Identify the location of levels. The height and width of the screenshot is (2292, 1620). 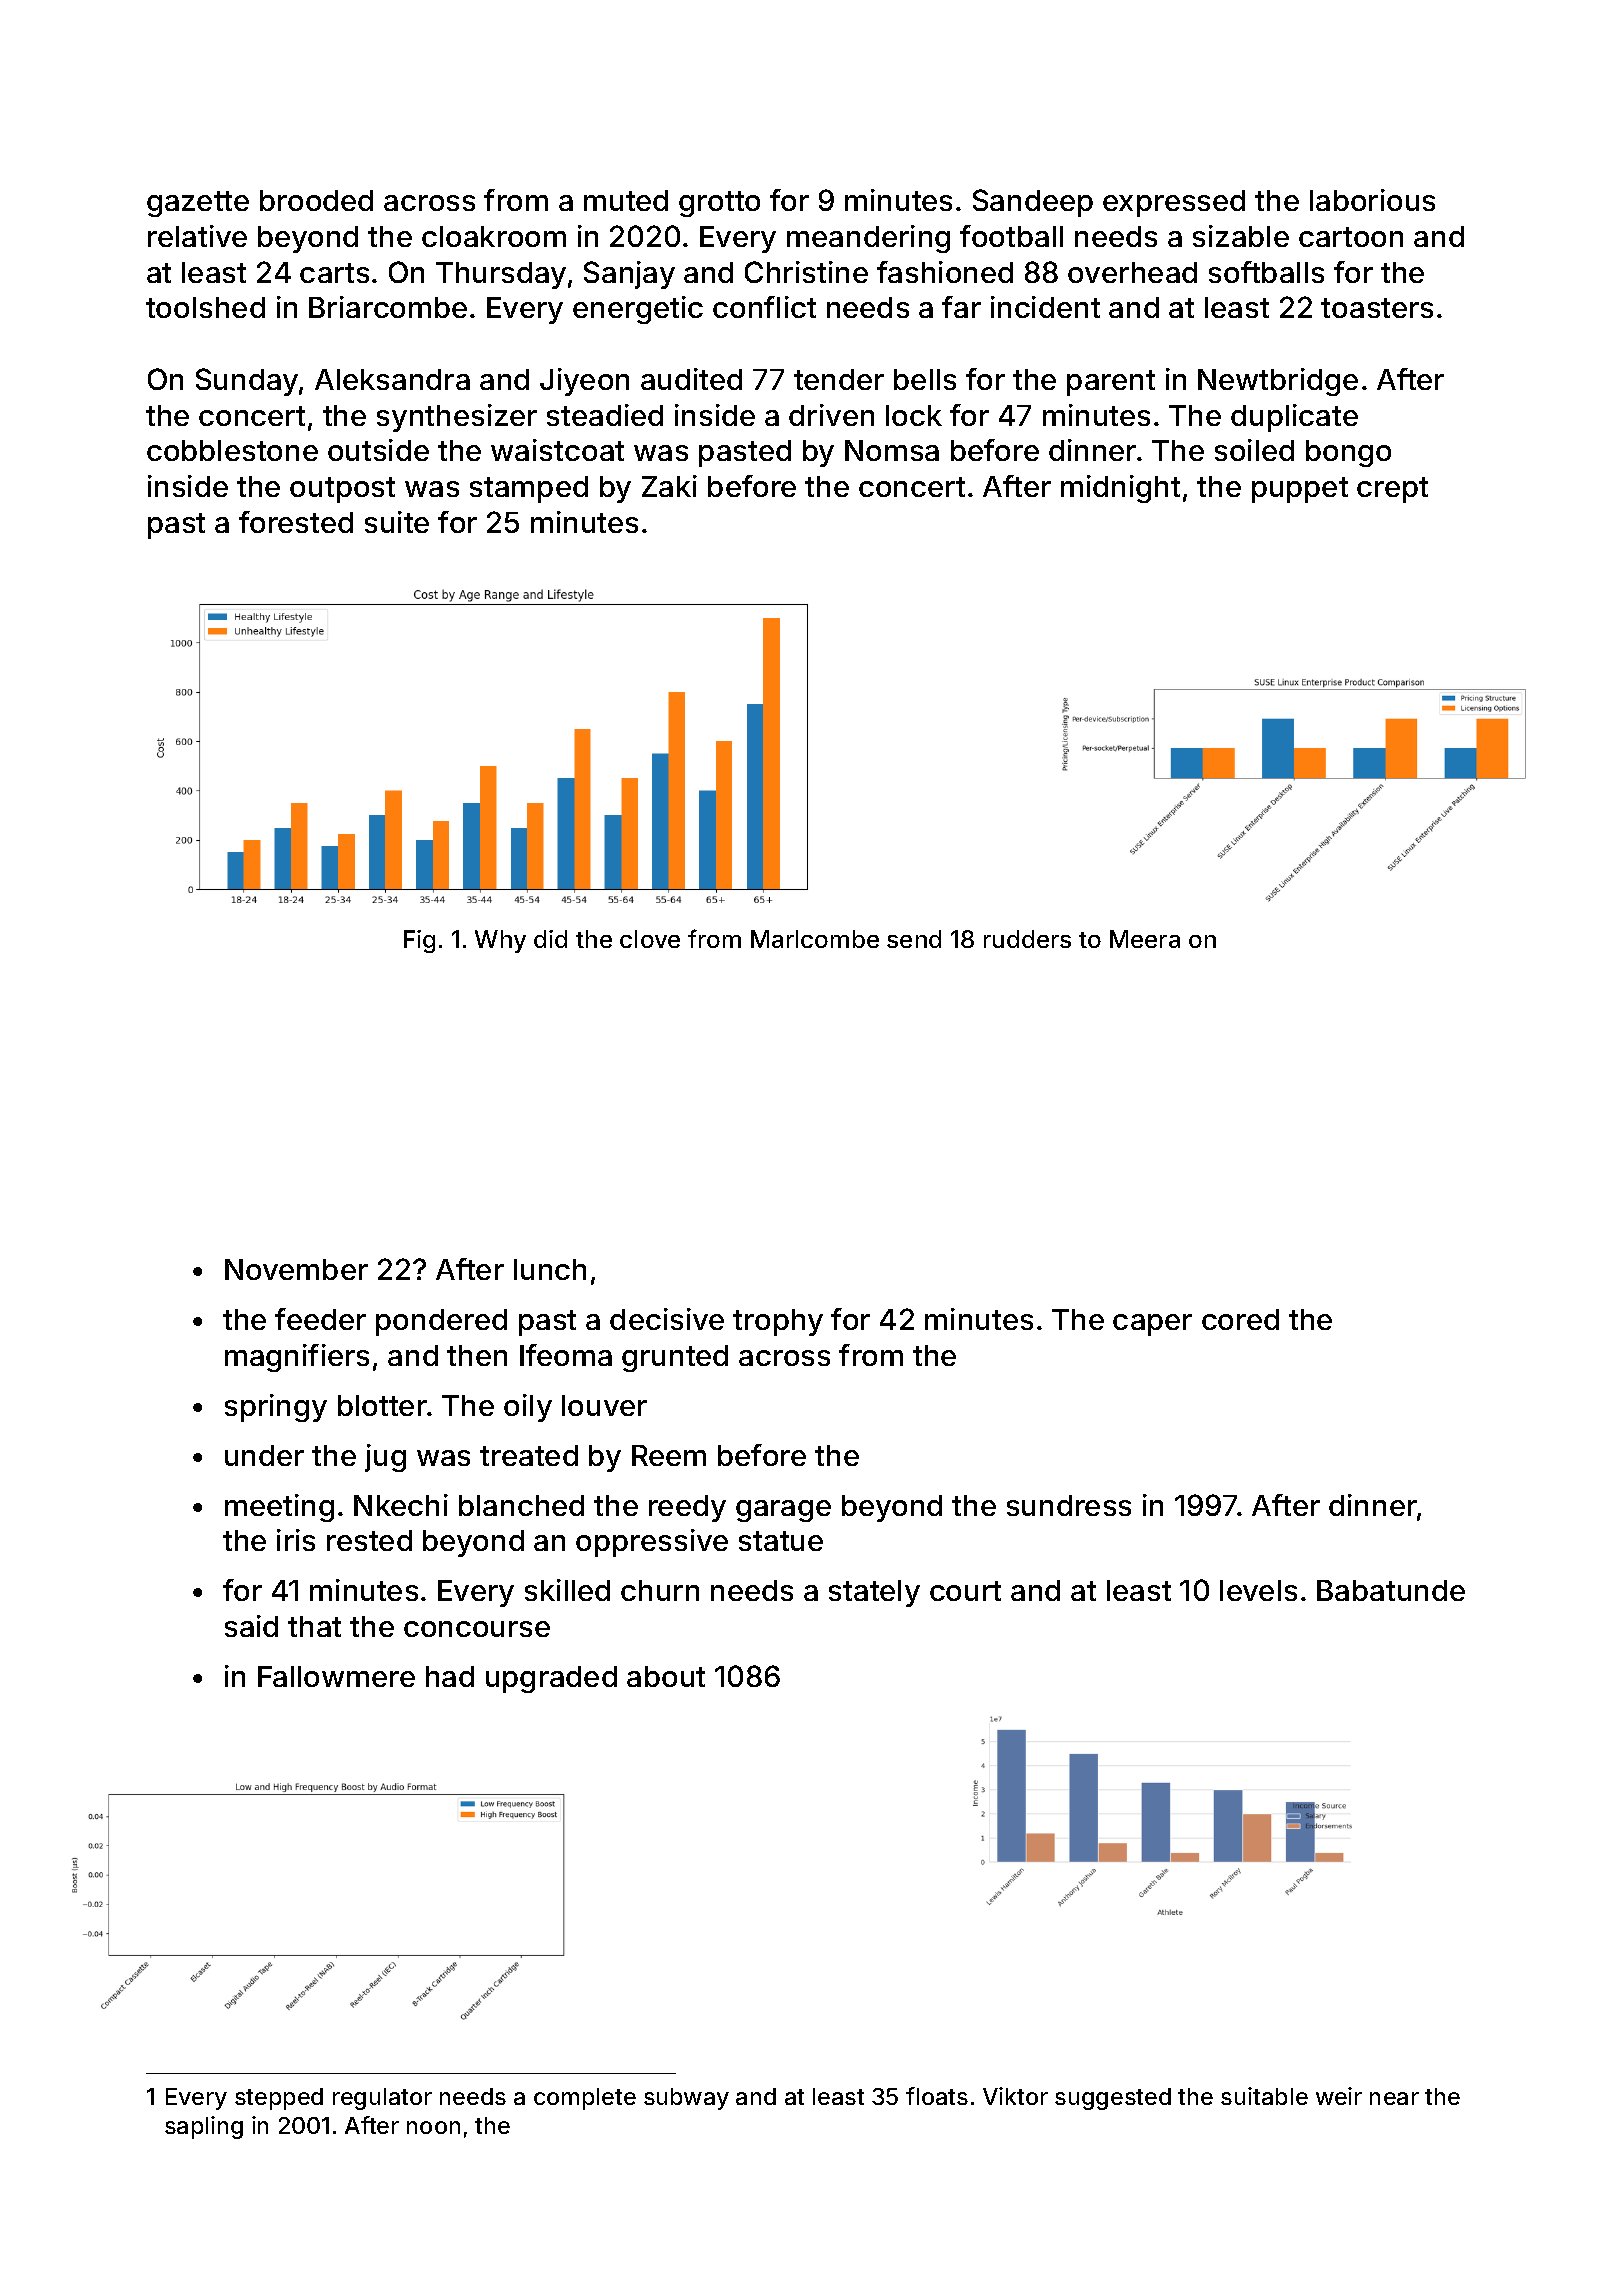
(1258, 1590).
